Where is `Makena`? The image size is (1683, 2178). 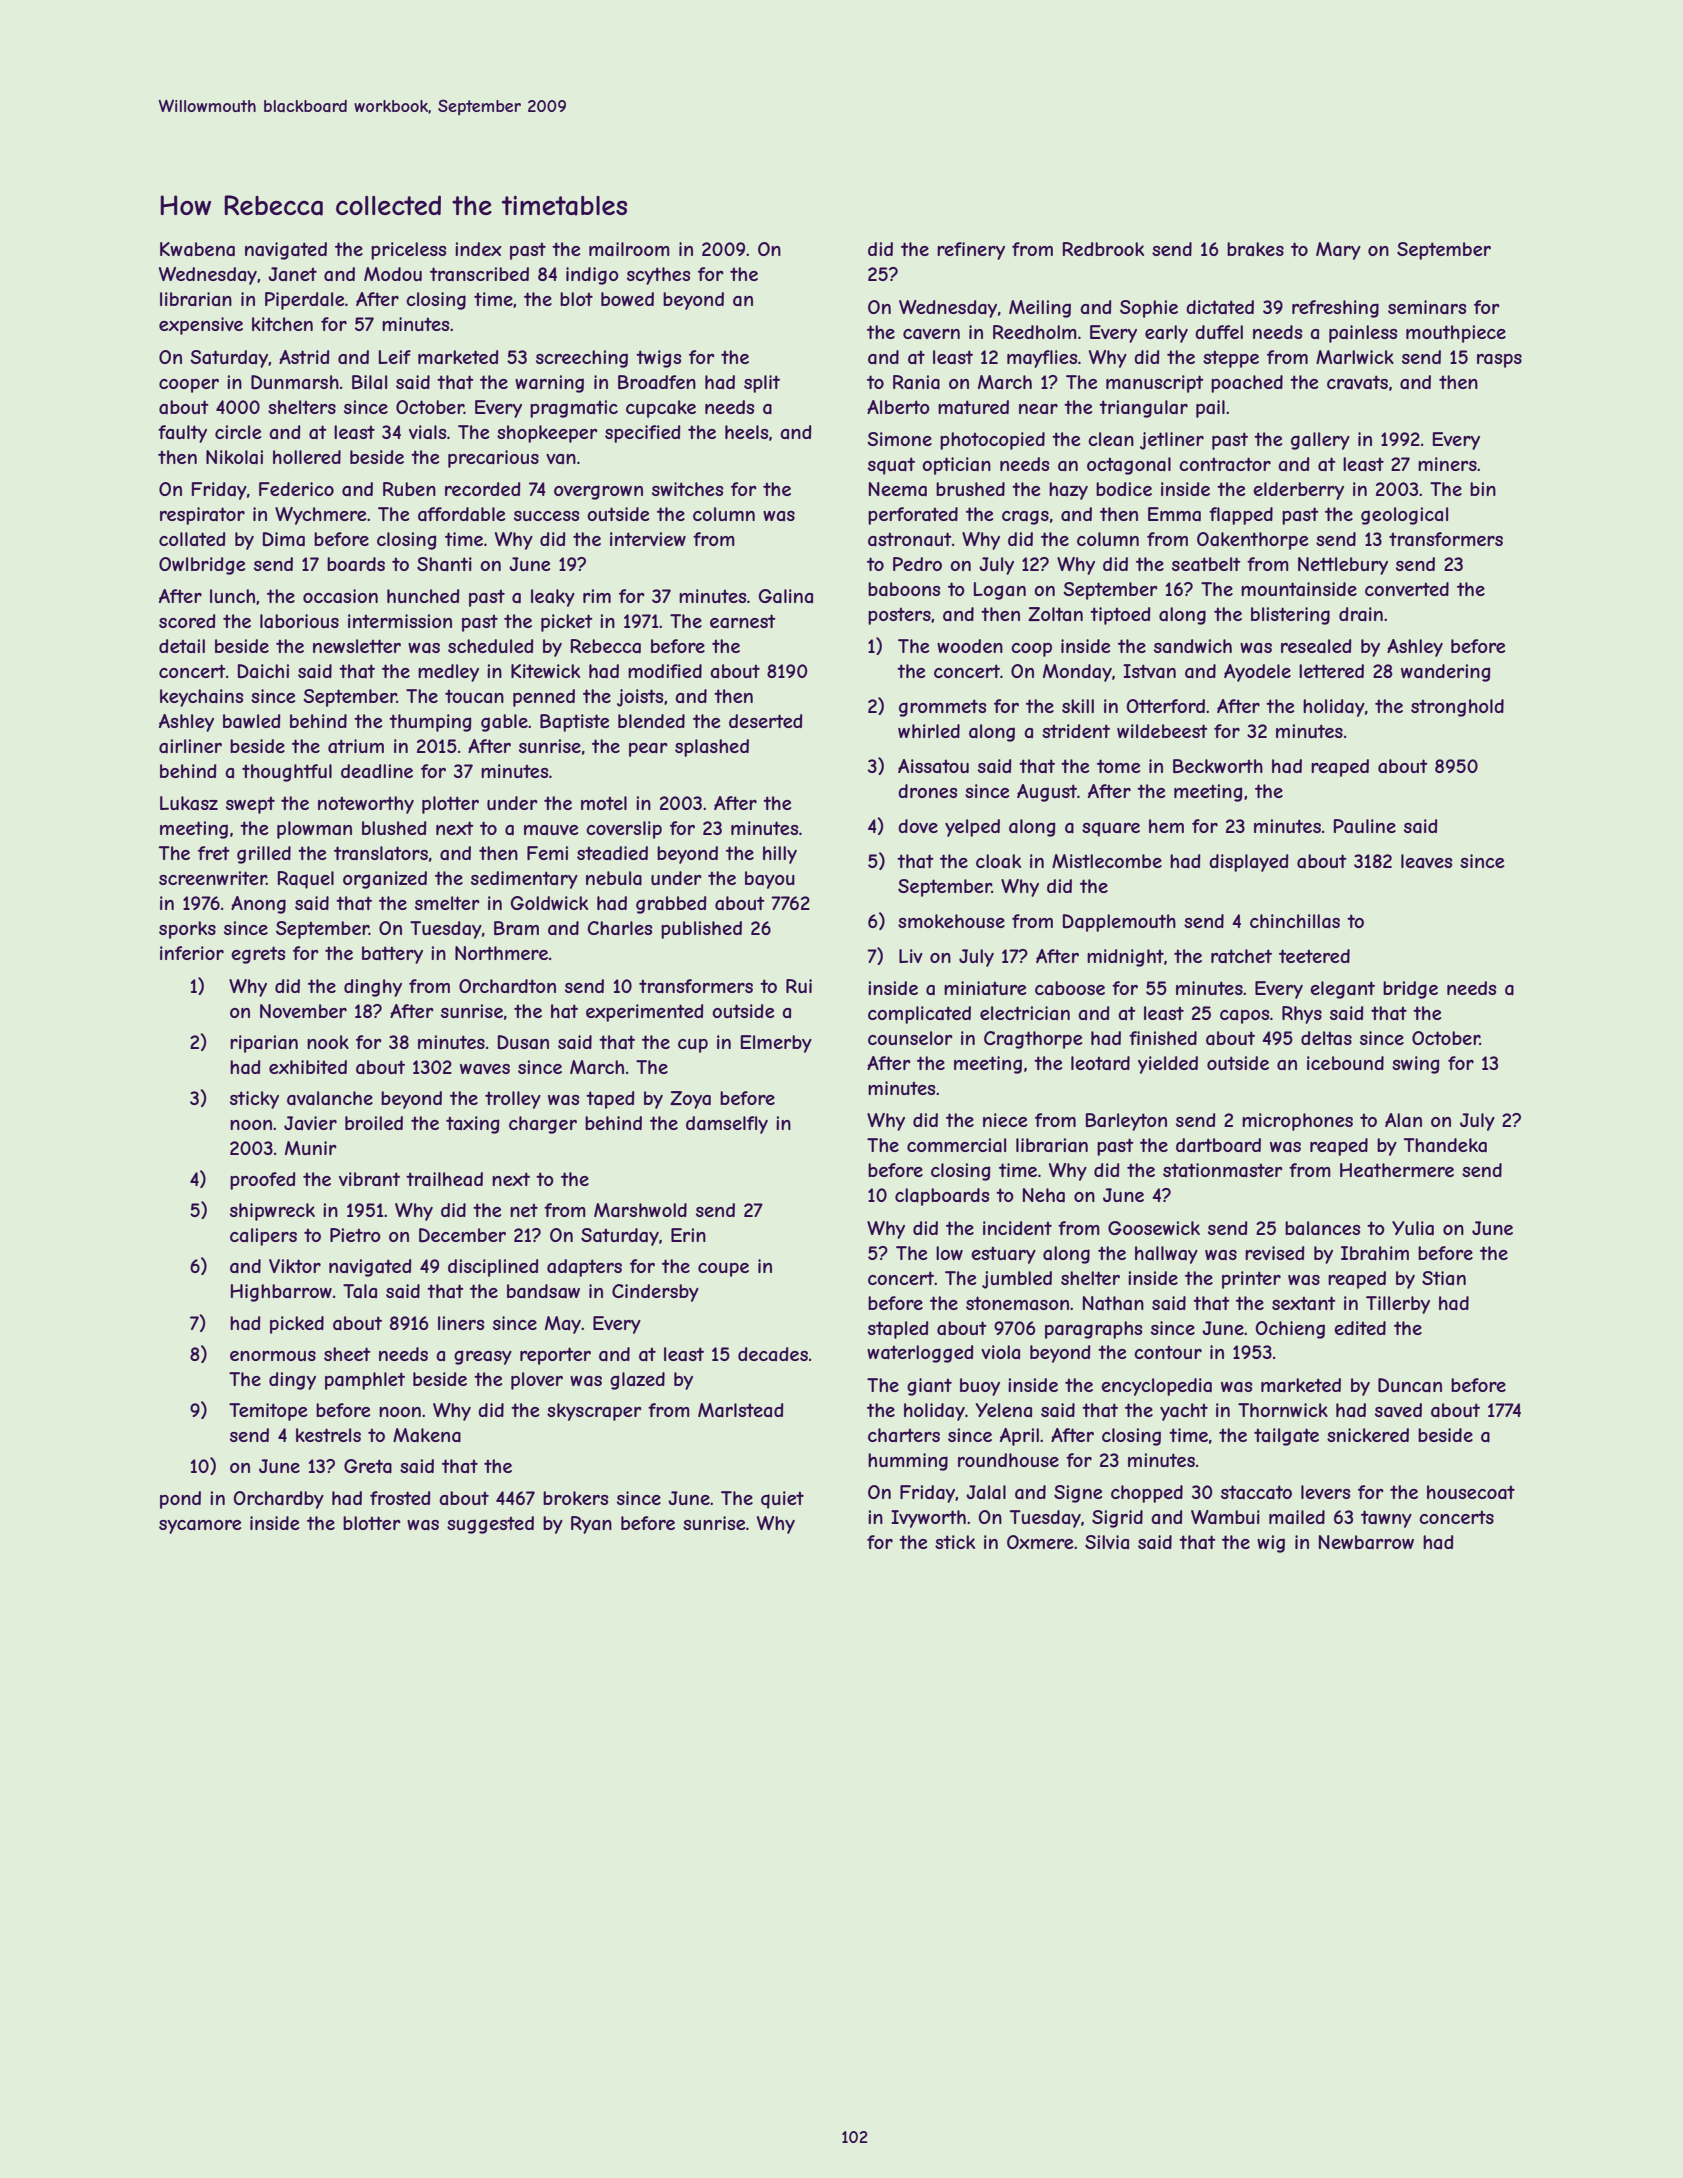 Makena is located at coordinates (427, 1435).
